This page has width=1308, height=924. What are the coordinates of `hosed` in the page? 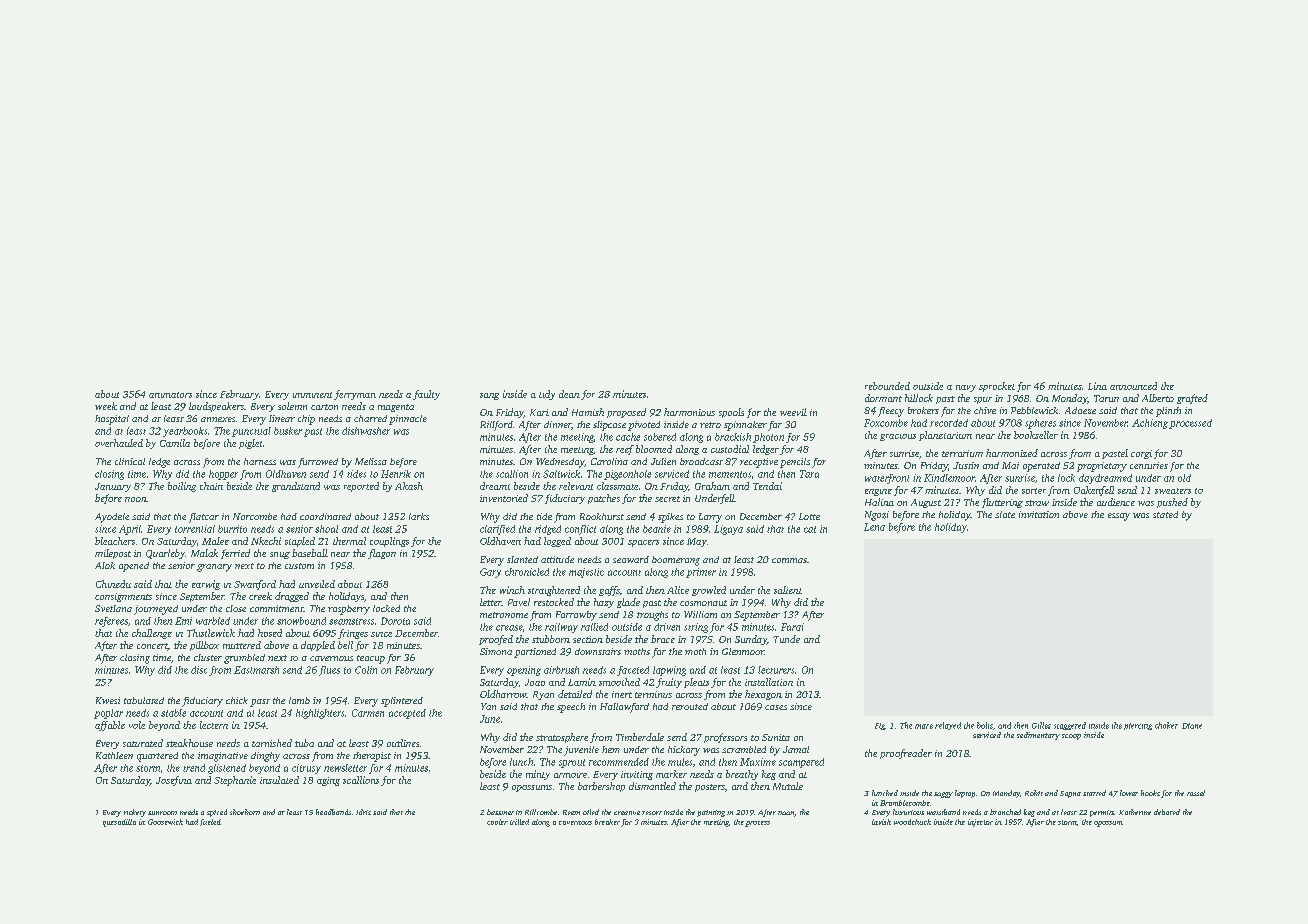 It's located at (270, 633).
